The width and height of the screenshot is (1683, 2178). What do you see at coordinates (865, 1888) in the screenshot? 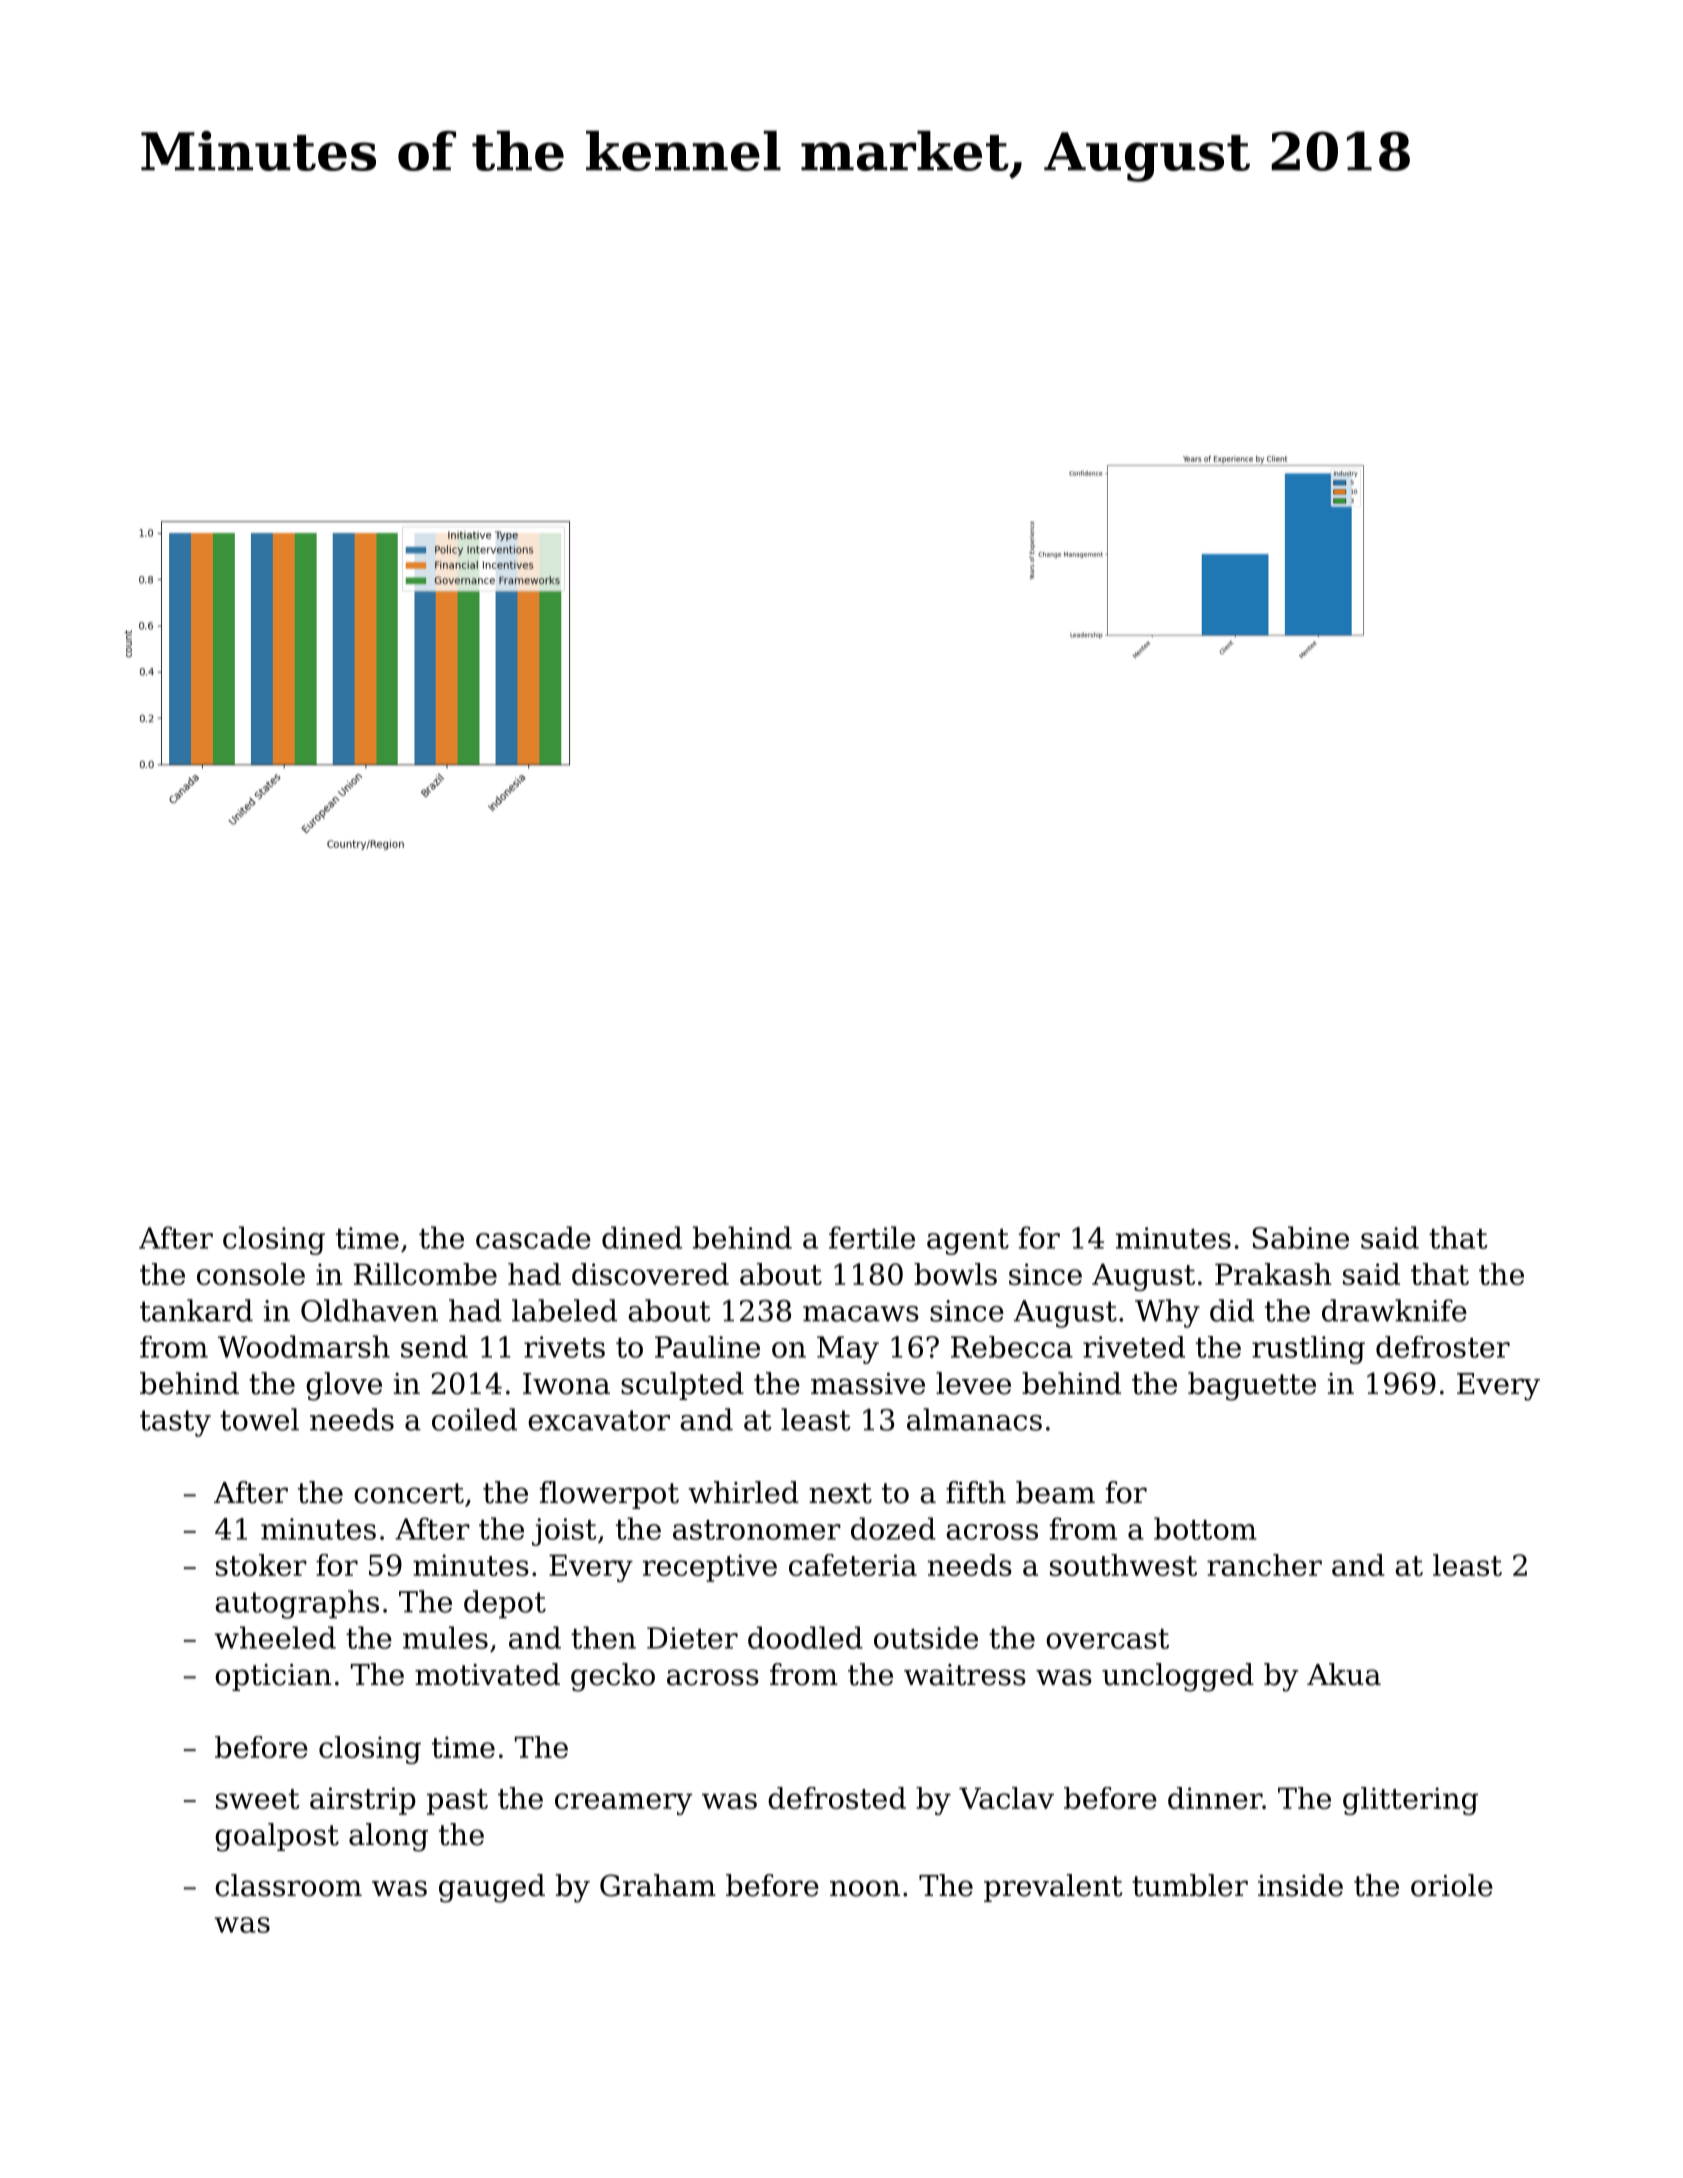
I see `noon` at bounding box center [865, 1888].
